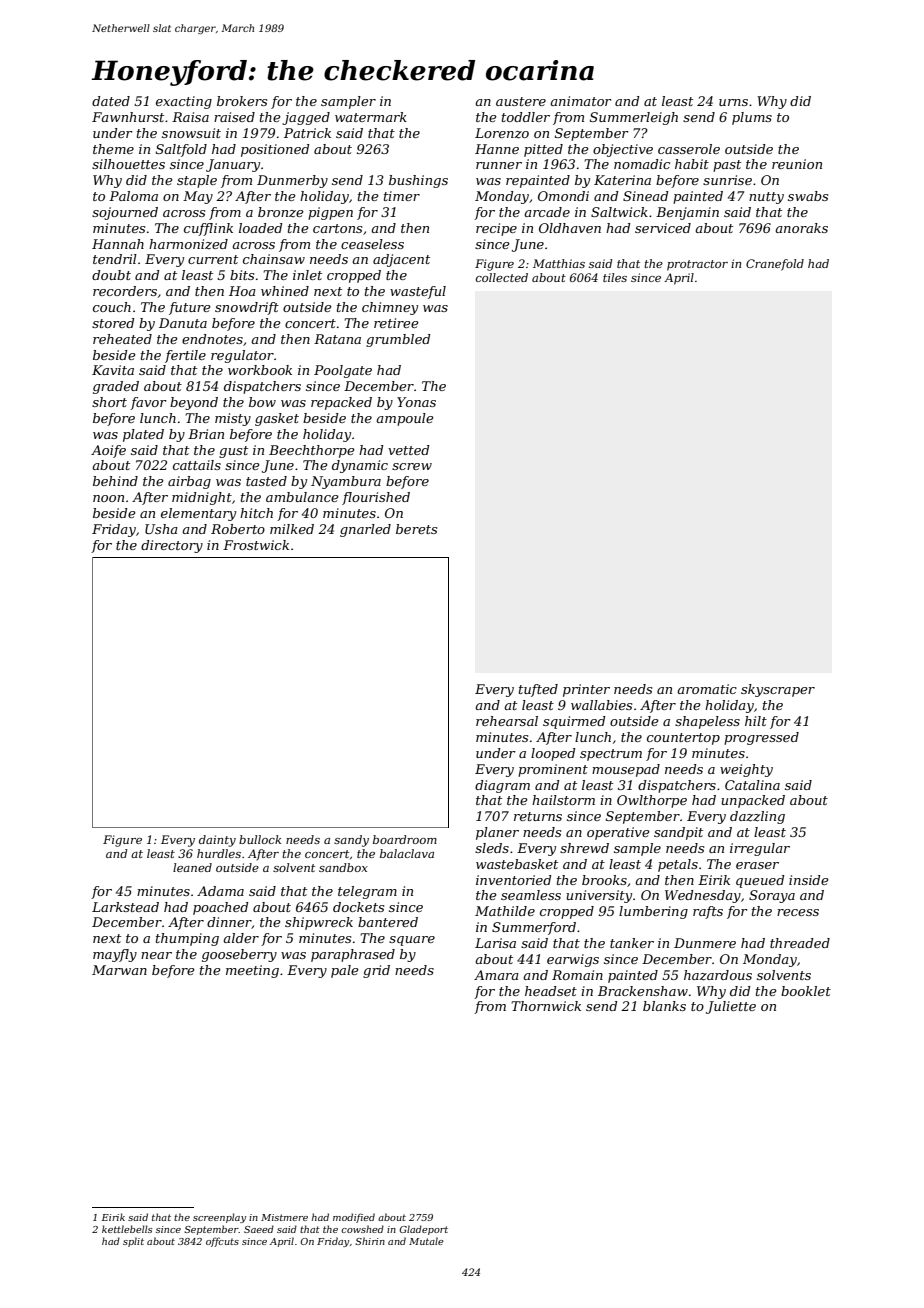 This document has width=924, height=1308. What do you see at coordinates (423, 1230) in the document?
I see `Gladeport` at bounding box center [423, 1230].
